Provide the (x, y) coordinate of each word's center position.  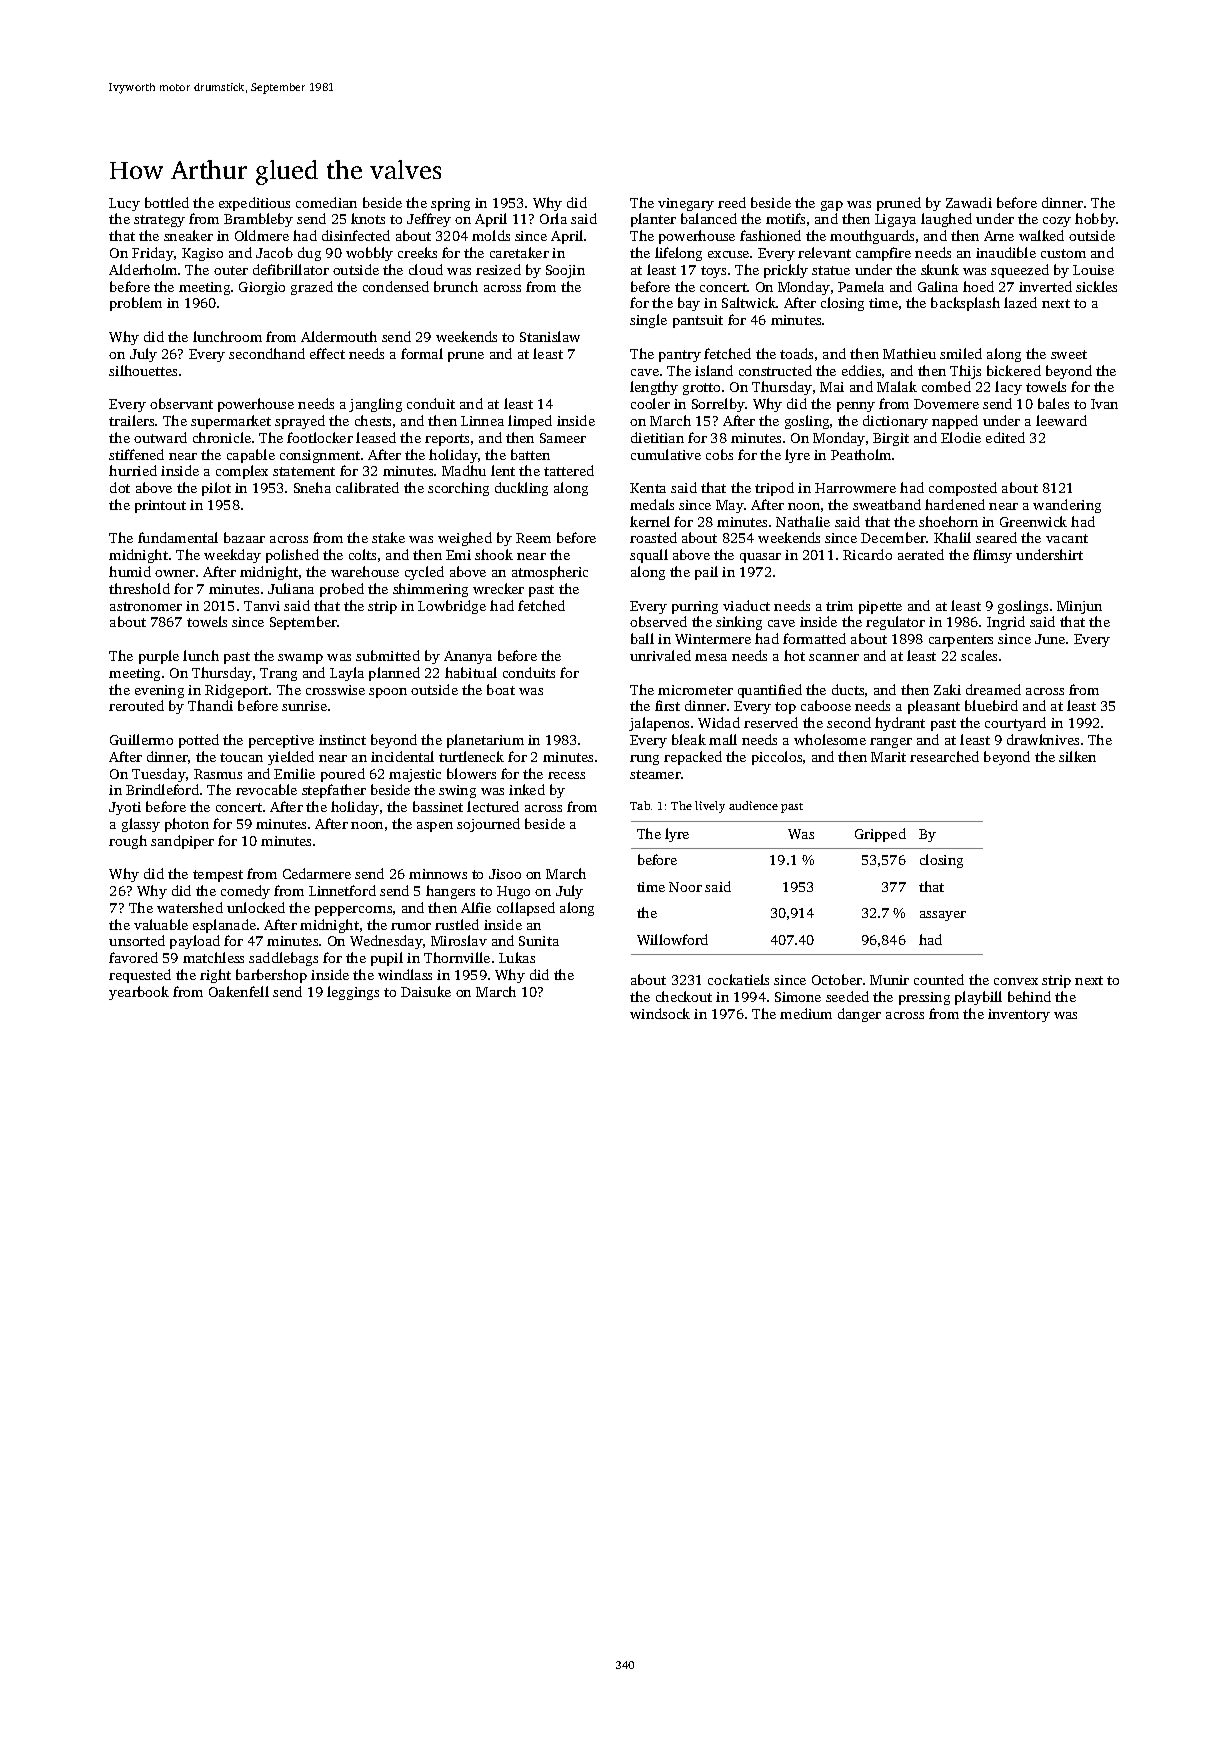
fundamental (178, 537)
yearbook (139, 993)
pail (706, 573)
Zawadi (969, 202)
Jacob (274, 252)
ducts (848, 689)
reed (732, 202)
